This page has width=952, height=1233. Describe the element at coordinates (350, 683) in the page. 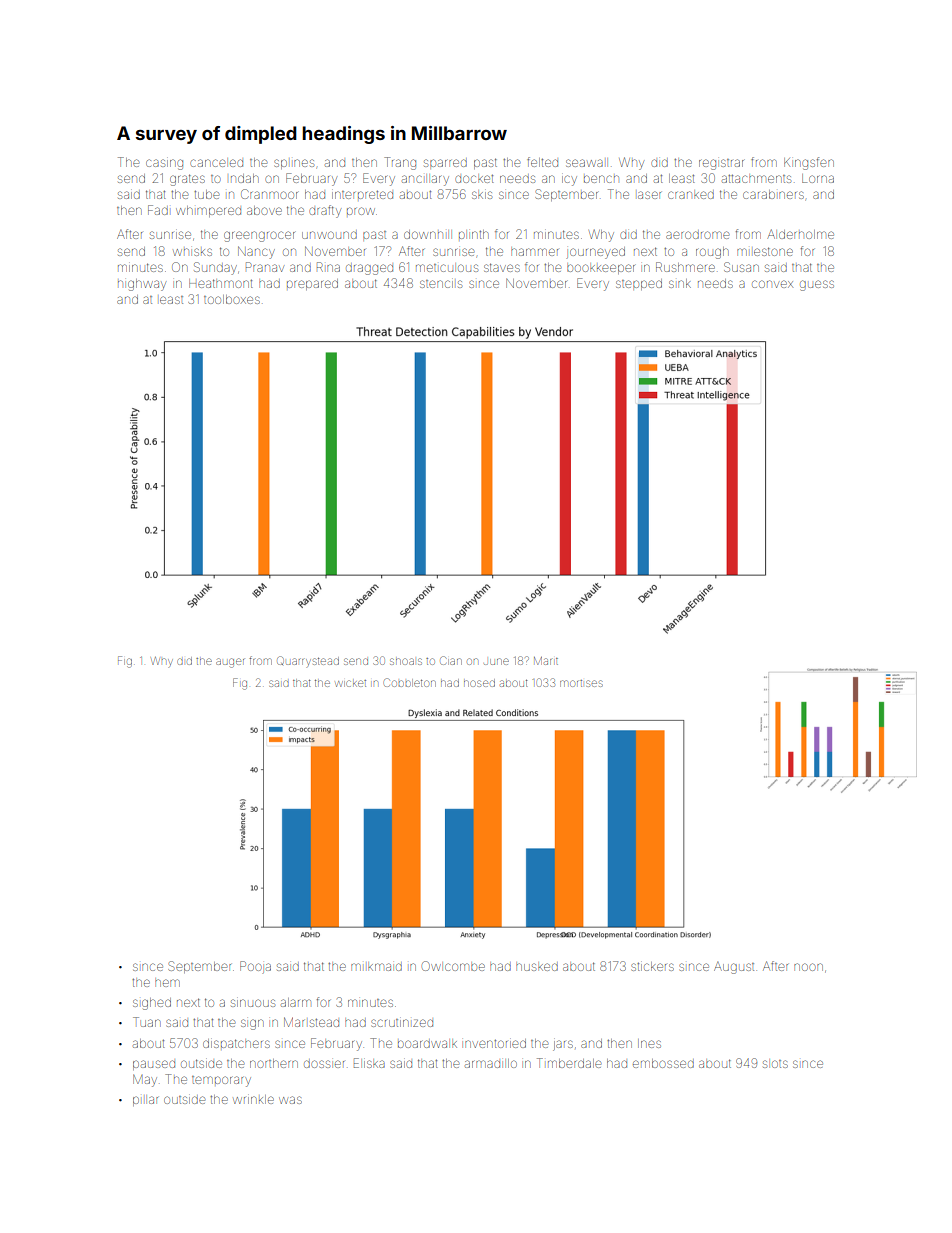

I see `wicket` at that location.
